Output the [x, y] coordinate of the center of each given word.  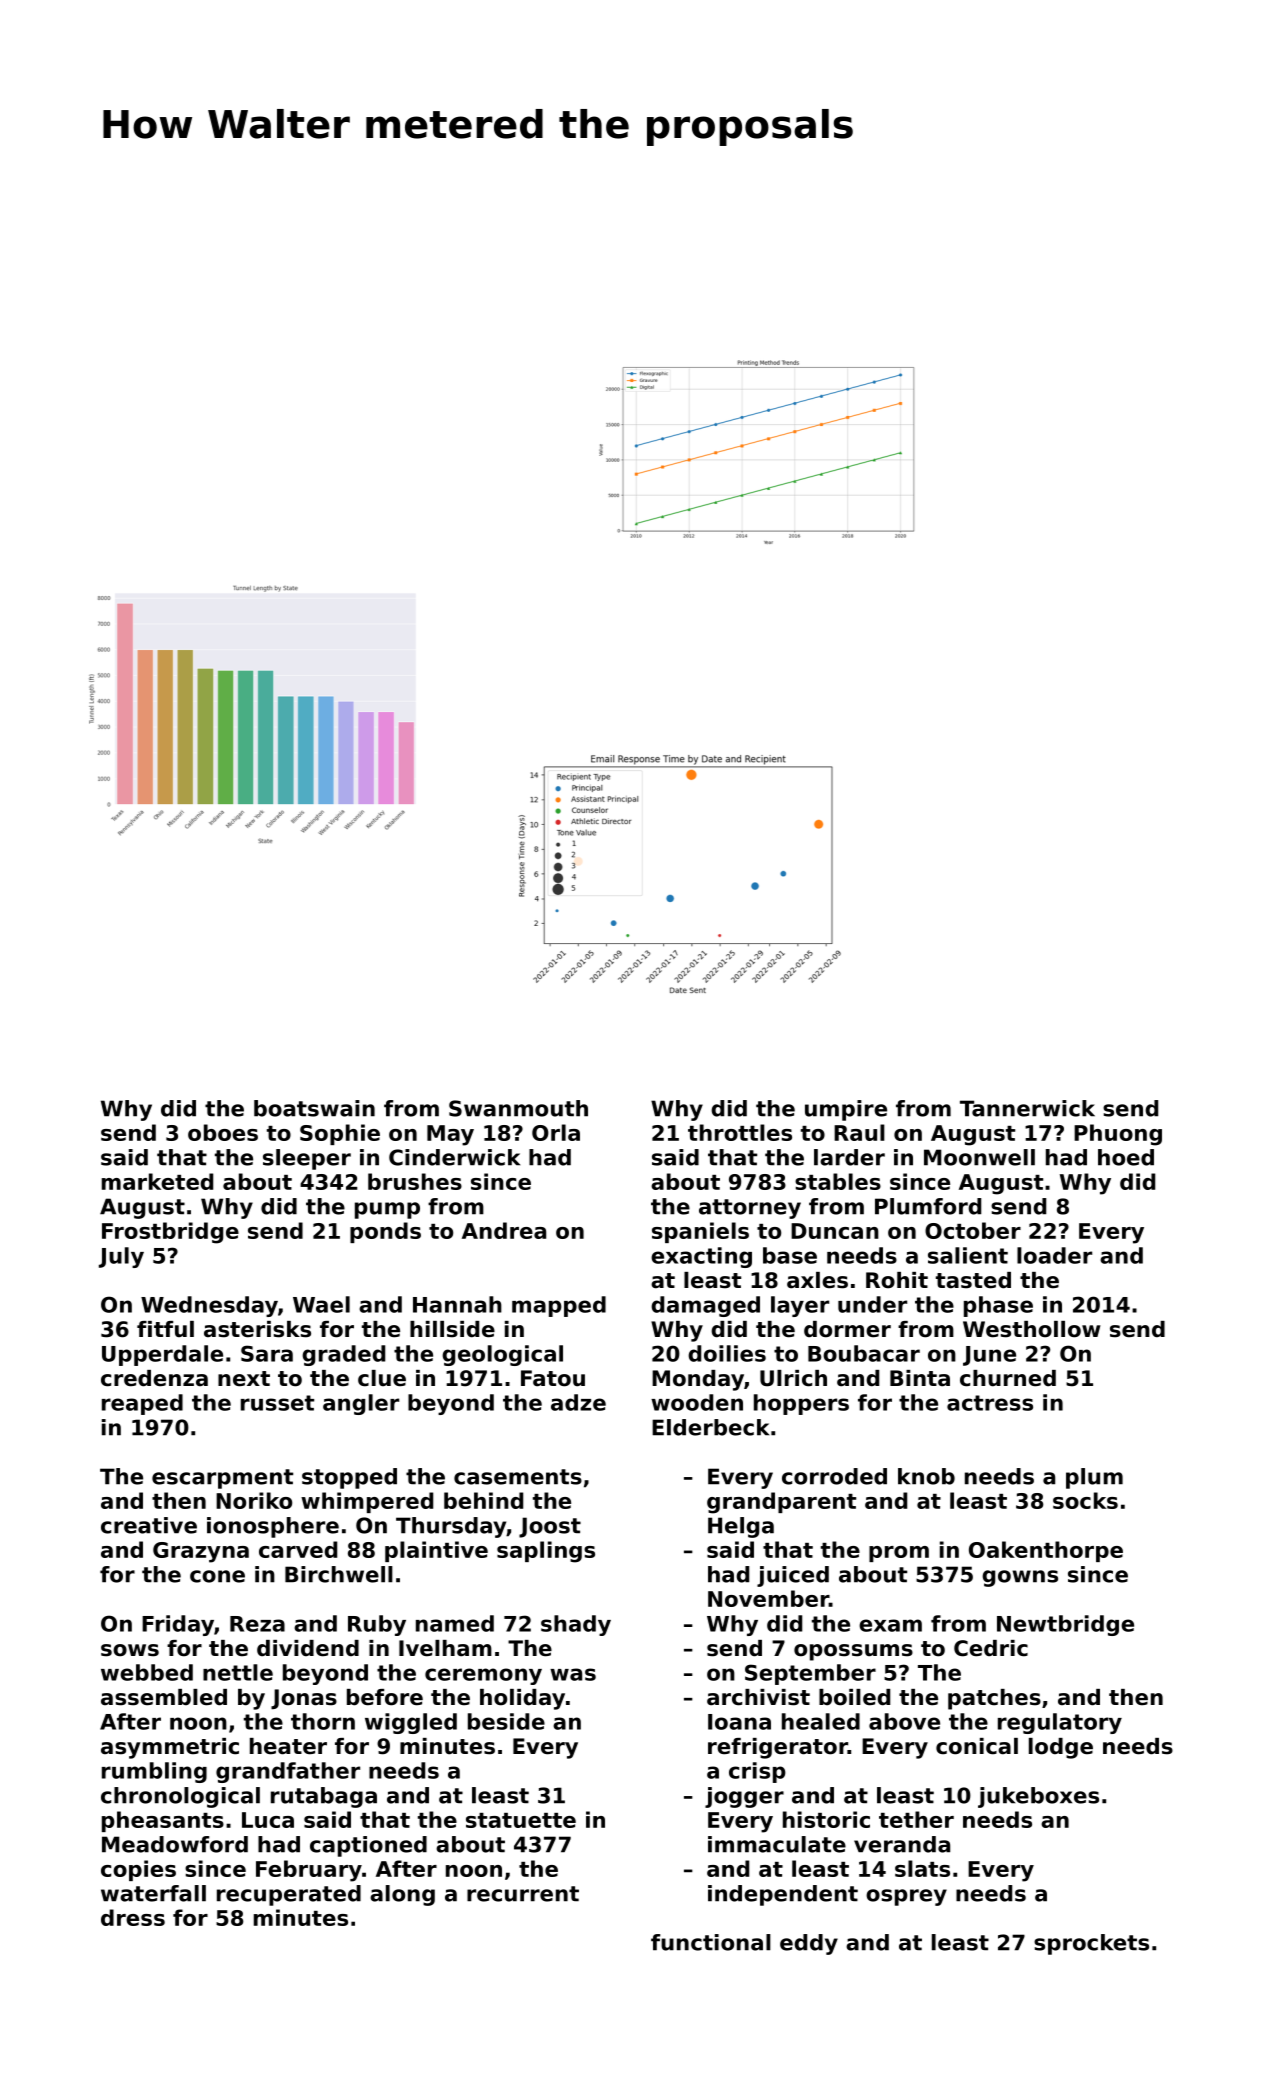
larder [849, 1157]
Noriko [254, 1500]
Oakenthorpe [1046, 1551]
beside [506, 1721]
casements [518, 1477]
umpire [846, 1110]
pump [387, 1210]
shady [576, 1625]
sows [130, 1650]
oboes [223, 1132]
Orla [556, 1132]
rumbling [154, 1772]
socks [1085, 1500]
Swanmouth [518, 1108]
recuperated [289, 1895]
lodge [1061, 1748]
